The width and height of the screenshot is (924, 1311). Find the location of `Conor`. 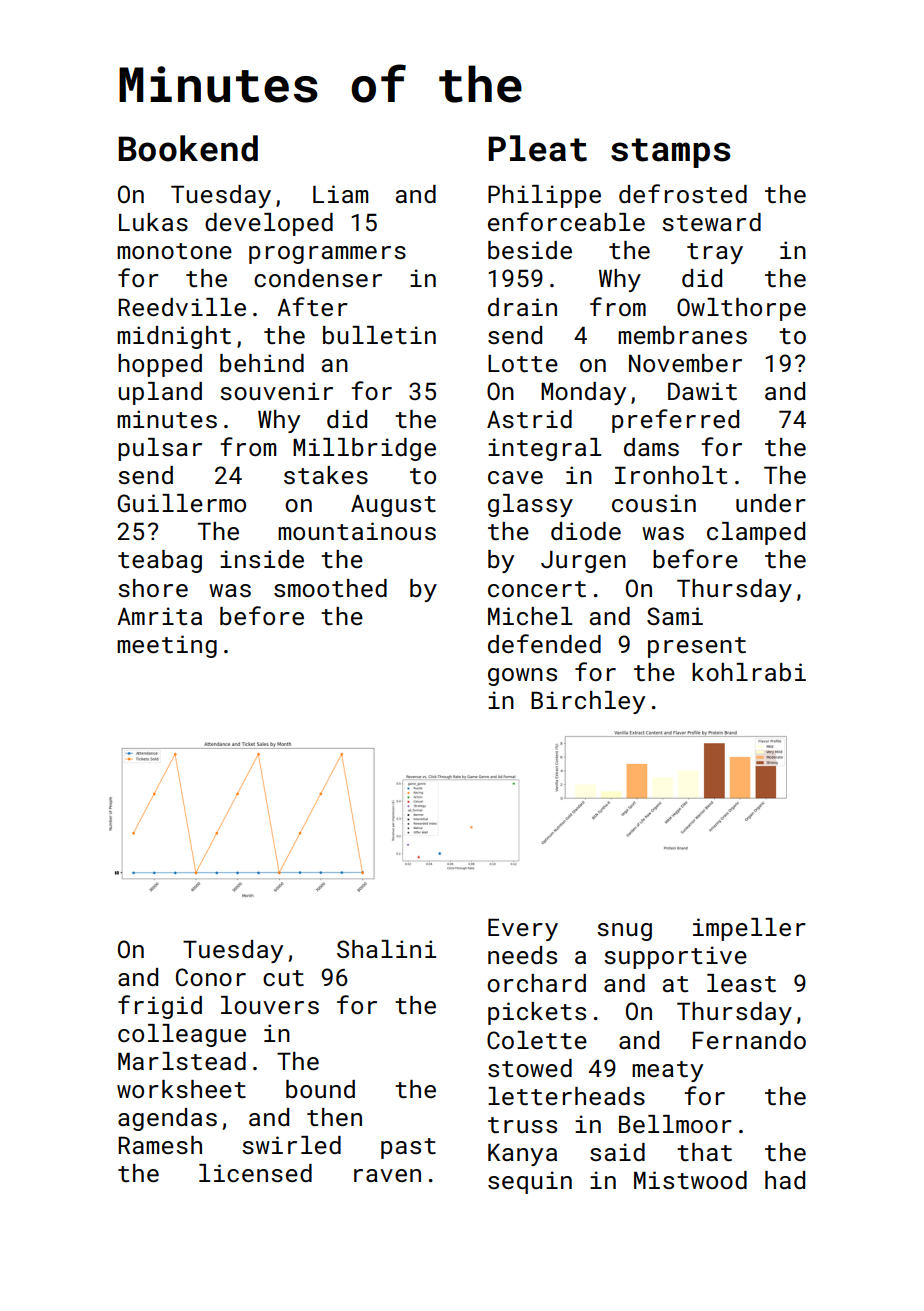

Conor is located at coordinates (211, 977).
